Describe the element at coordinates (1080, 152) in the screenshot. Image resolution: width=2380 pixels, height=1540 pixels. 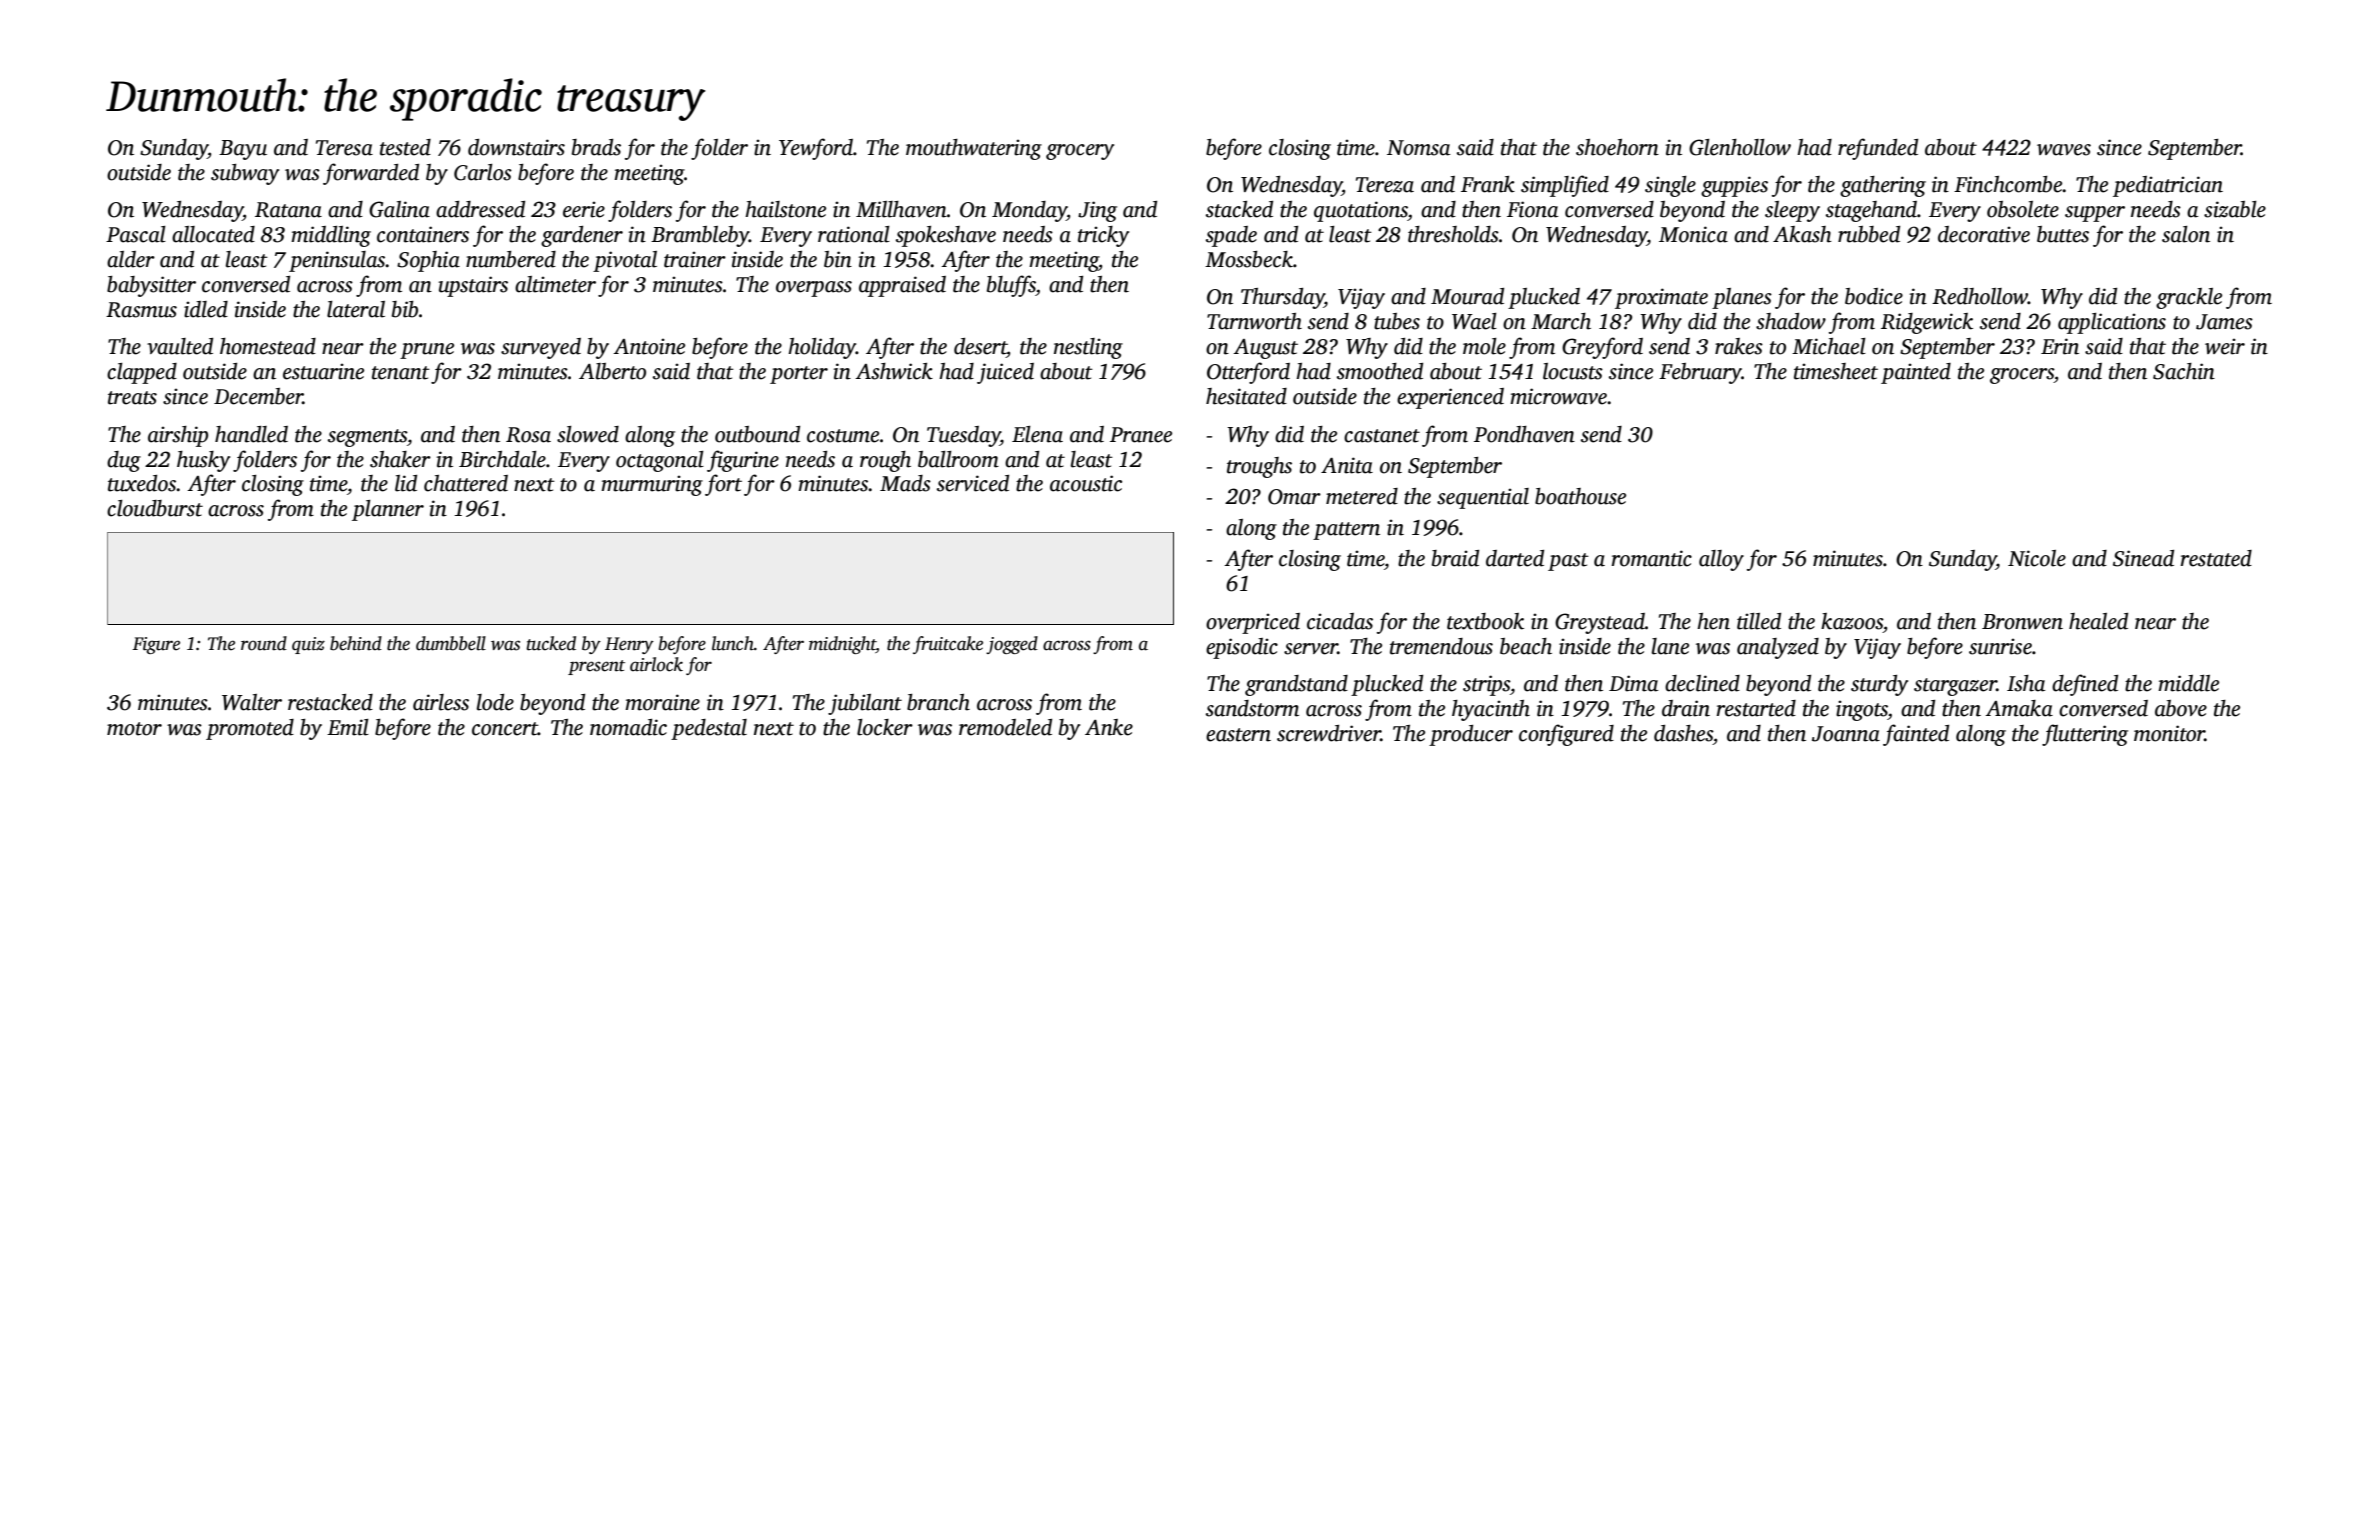
I see `grocery` at that location.
